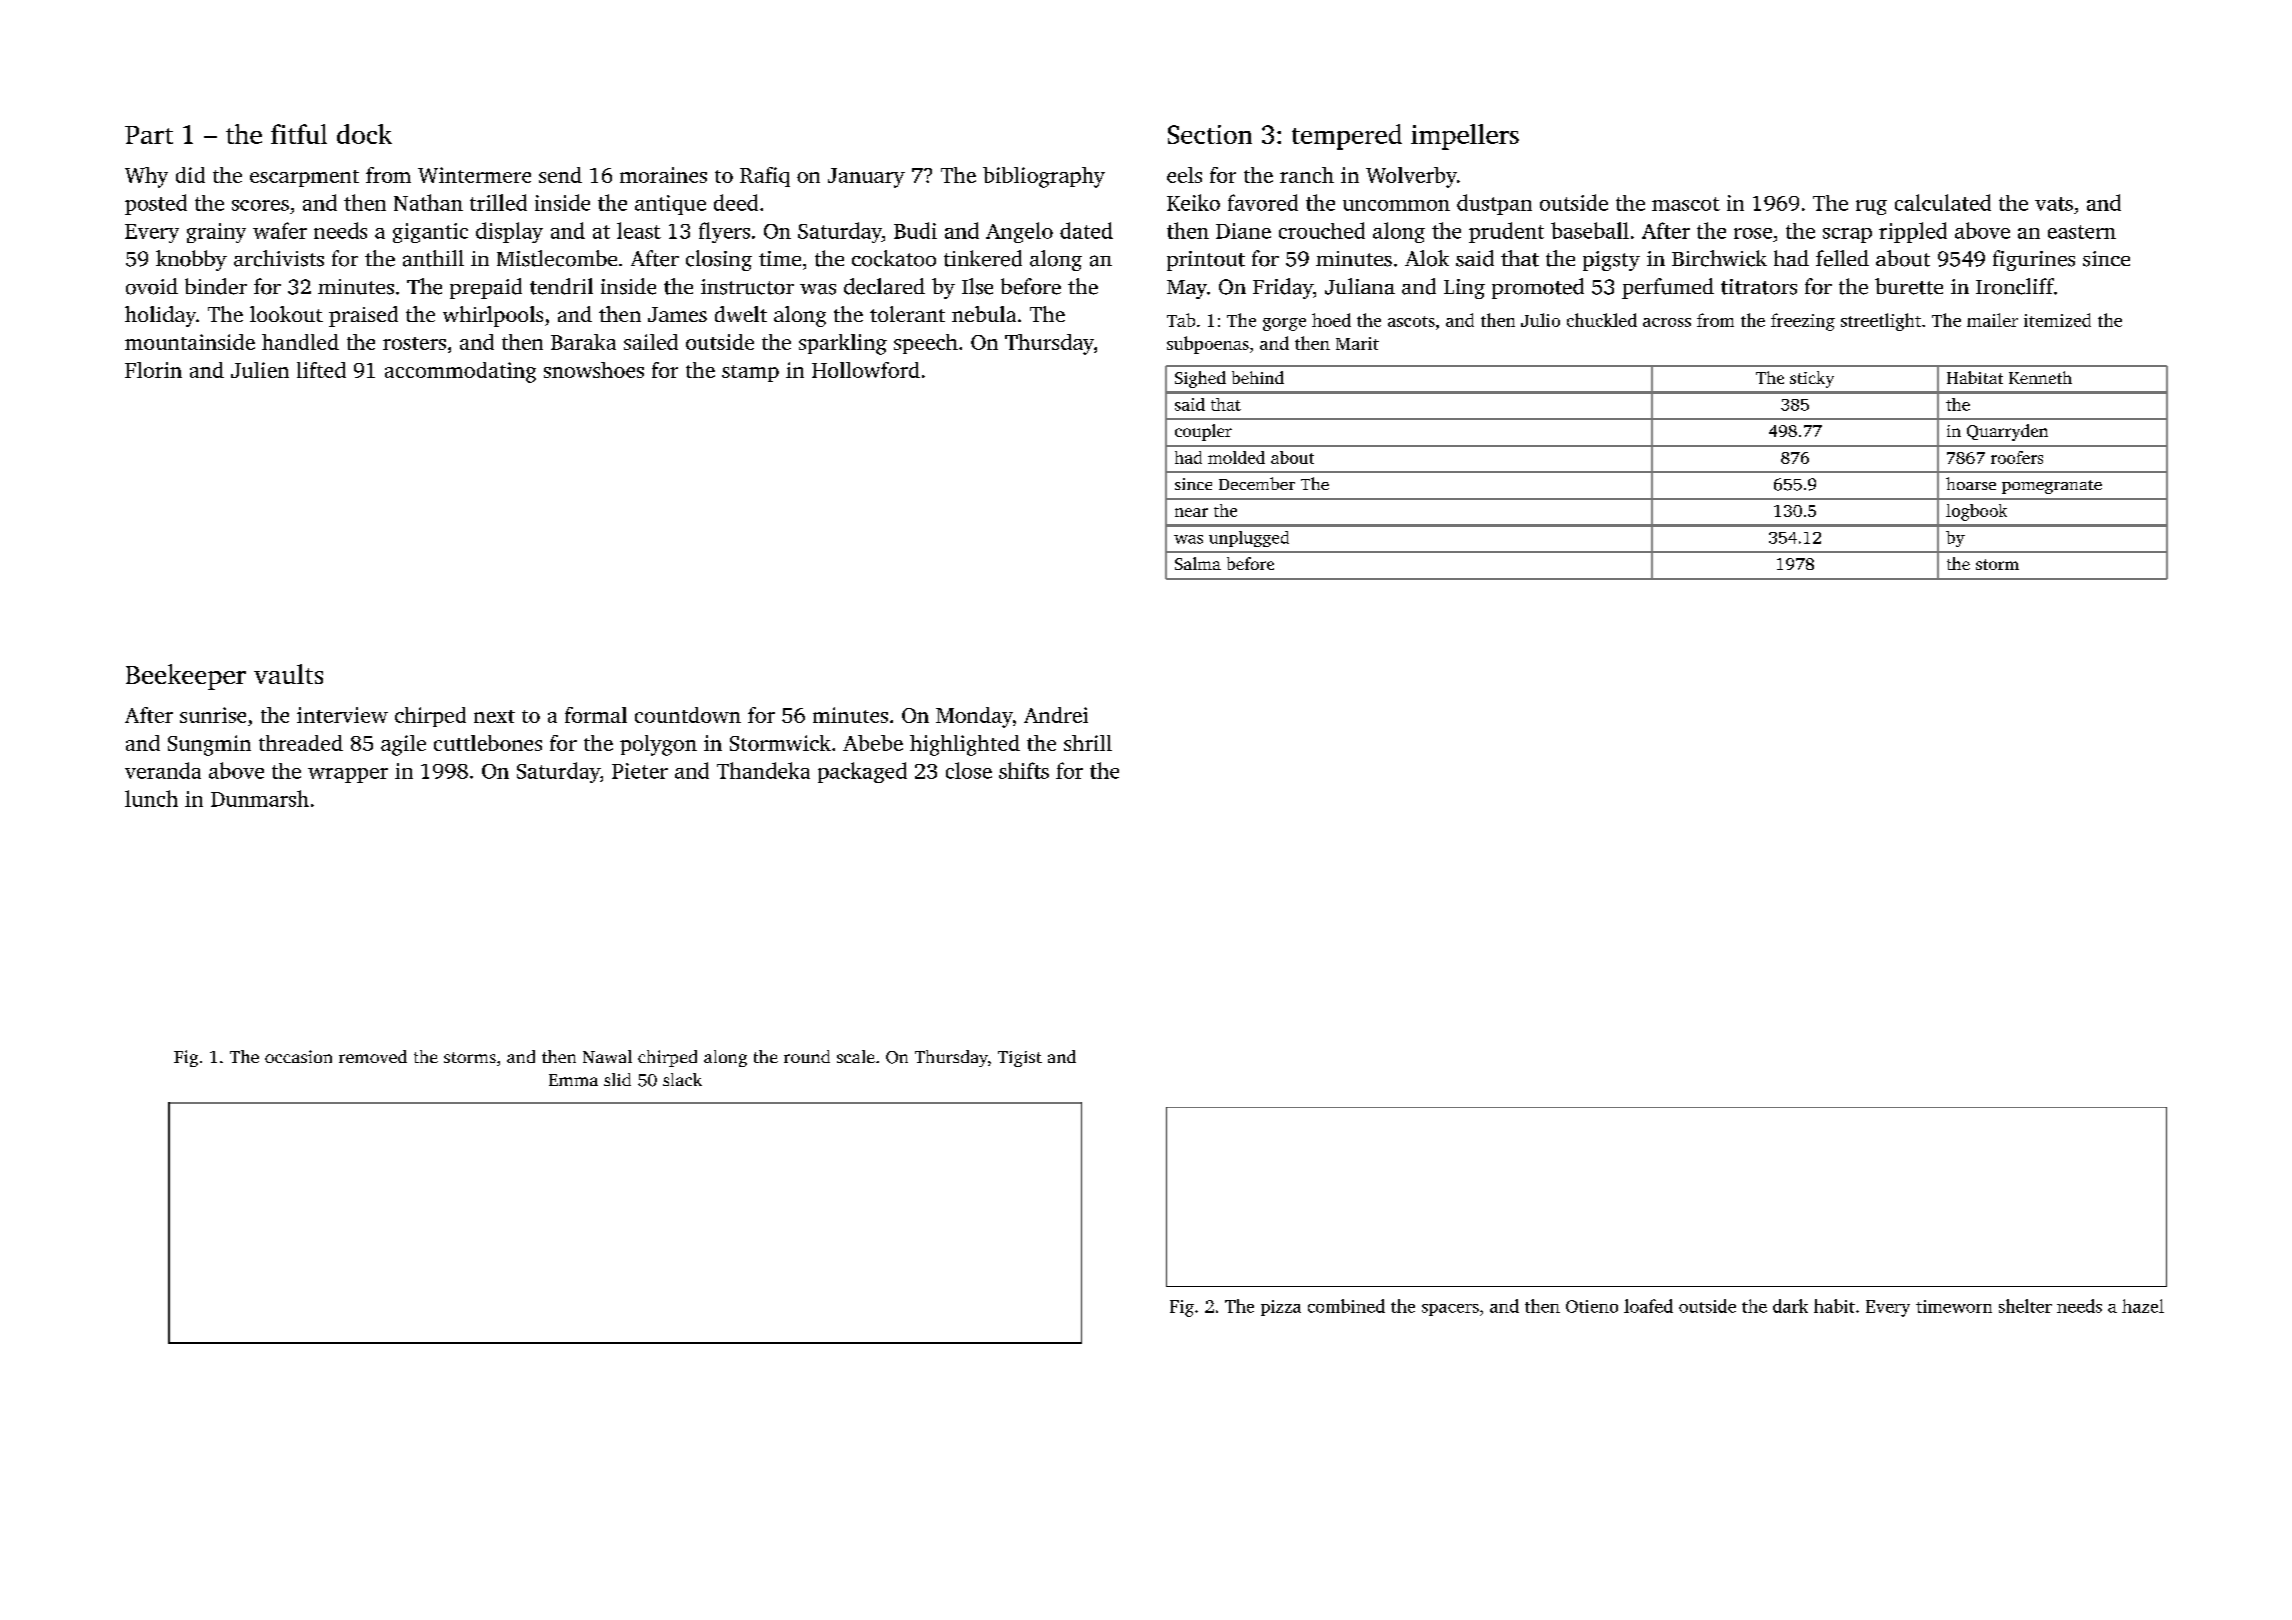 The height and width of the screenshot is (1620, 2292). Describe the element at coordinates (1088, 743) in the screenshot. I see `shrill` at that location.
